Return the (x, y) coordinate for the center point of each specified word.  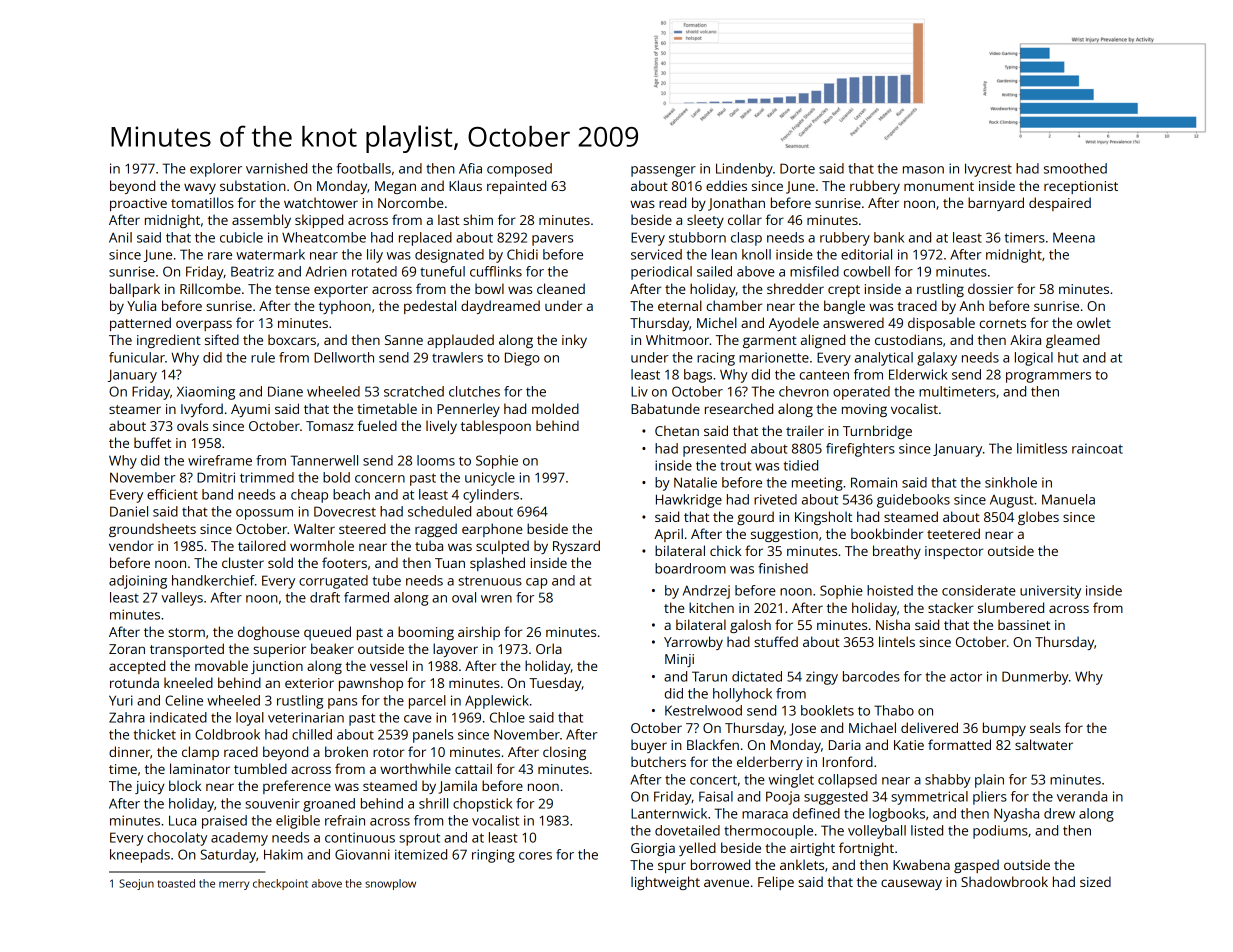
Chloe (507, 717)
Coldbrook (227, 734)
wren (496, 599)
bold (336, 477)
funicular (137, 357)
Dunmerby (1035, 678)
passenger (663, 171)
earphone (492, 530)
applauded (460, 341)
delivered (929, 727)
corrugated (333, 582)
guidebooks (913, 501)
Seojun (136, 884)
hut (1068, 357)
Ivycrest (988, 170)
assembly (261, 221)
